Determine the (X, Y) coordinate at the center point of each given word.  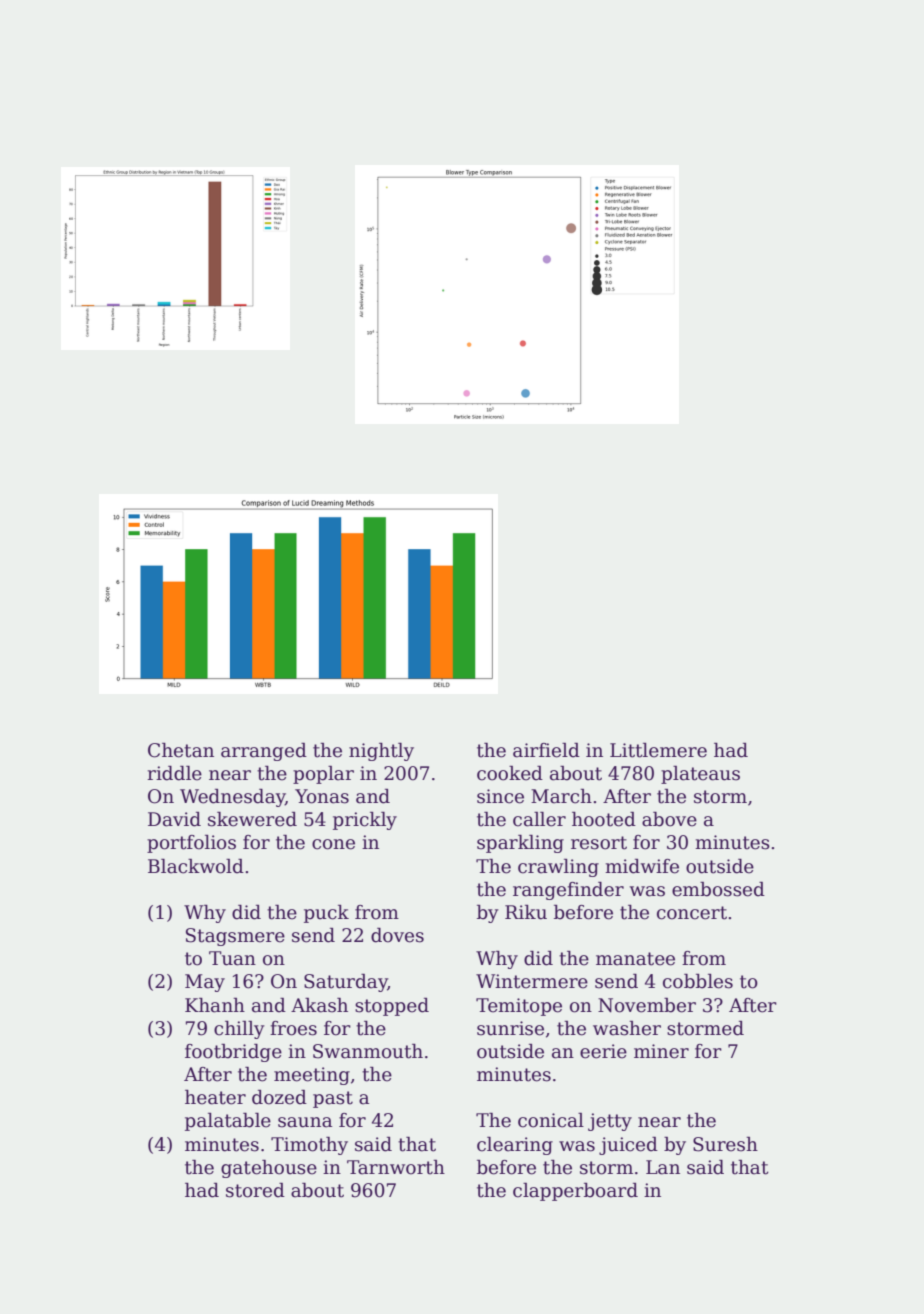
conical (551, 1120)
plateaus (700, 775)
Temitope (519, 1007)
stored (255, 1190)
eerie (603, 1051)
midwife (642, 866)
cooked (510, 773)
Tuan (232, 958)
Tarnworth (396, 1167)
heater (215, 1097)
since (500, 796)
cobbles (698, 981)
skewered (252, 819)
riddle (174, 773)
